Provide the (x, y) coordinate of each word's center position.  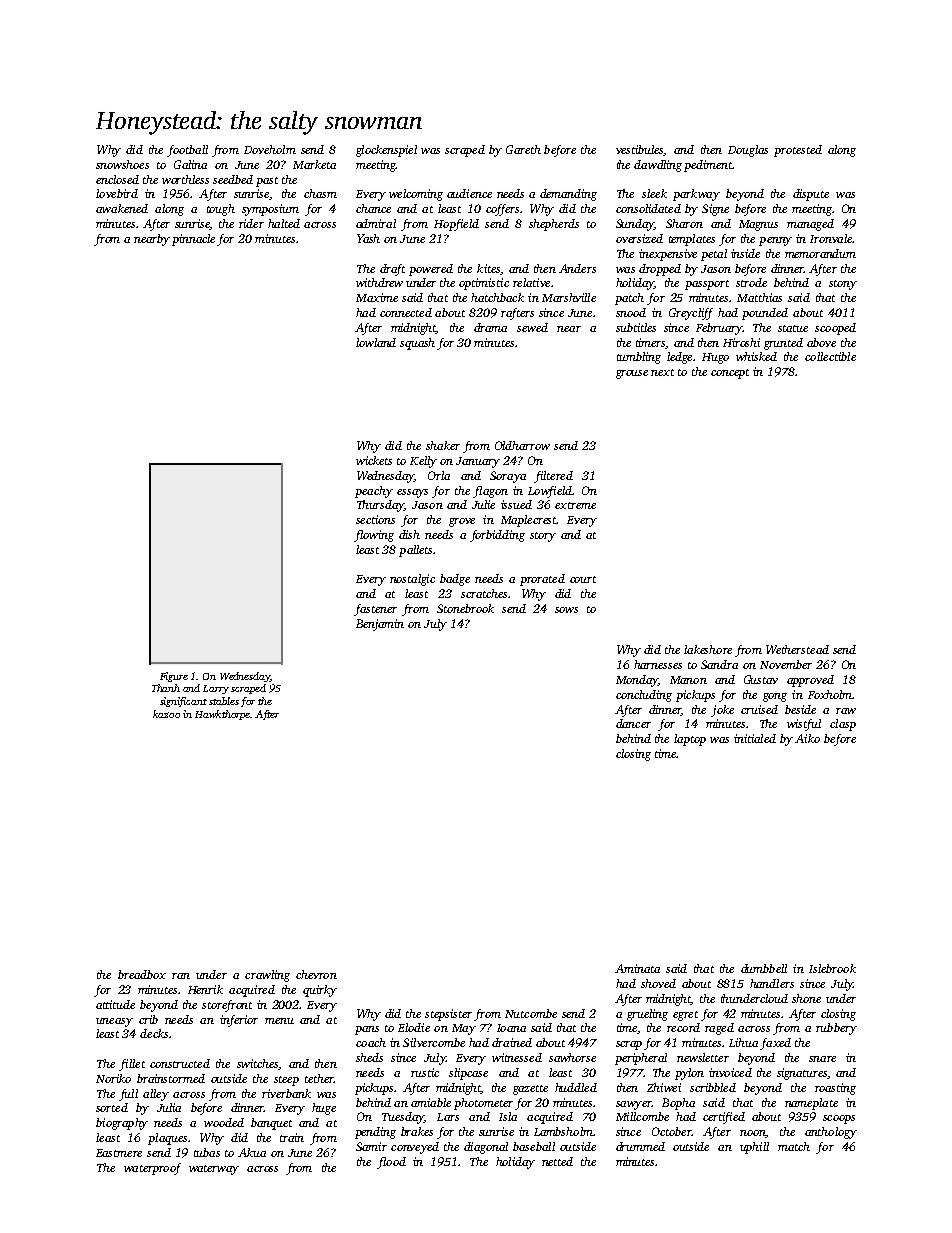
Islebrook (832, 968)
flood (391, 1163)
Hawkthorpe (222, 715)
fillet (132, 1065)
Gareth (523, 149)
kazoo (166, 714)
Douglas (748, 151)
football (187, 151)
